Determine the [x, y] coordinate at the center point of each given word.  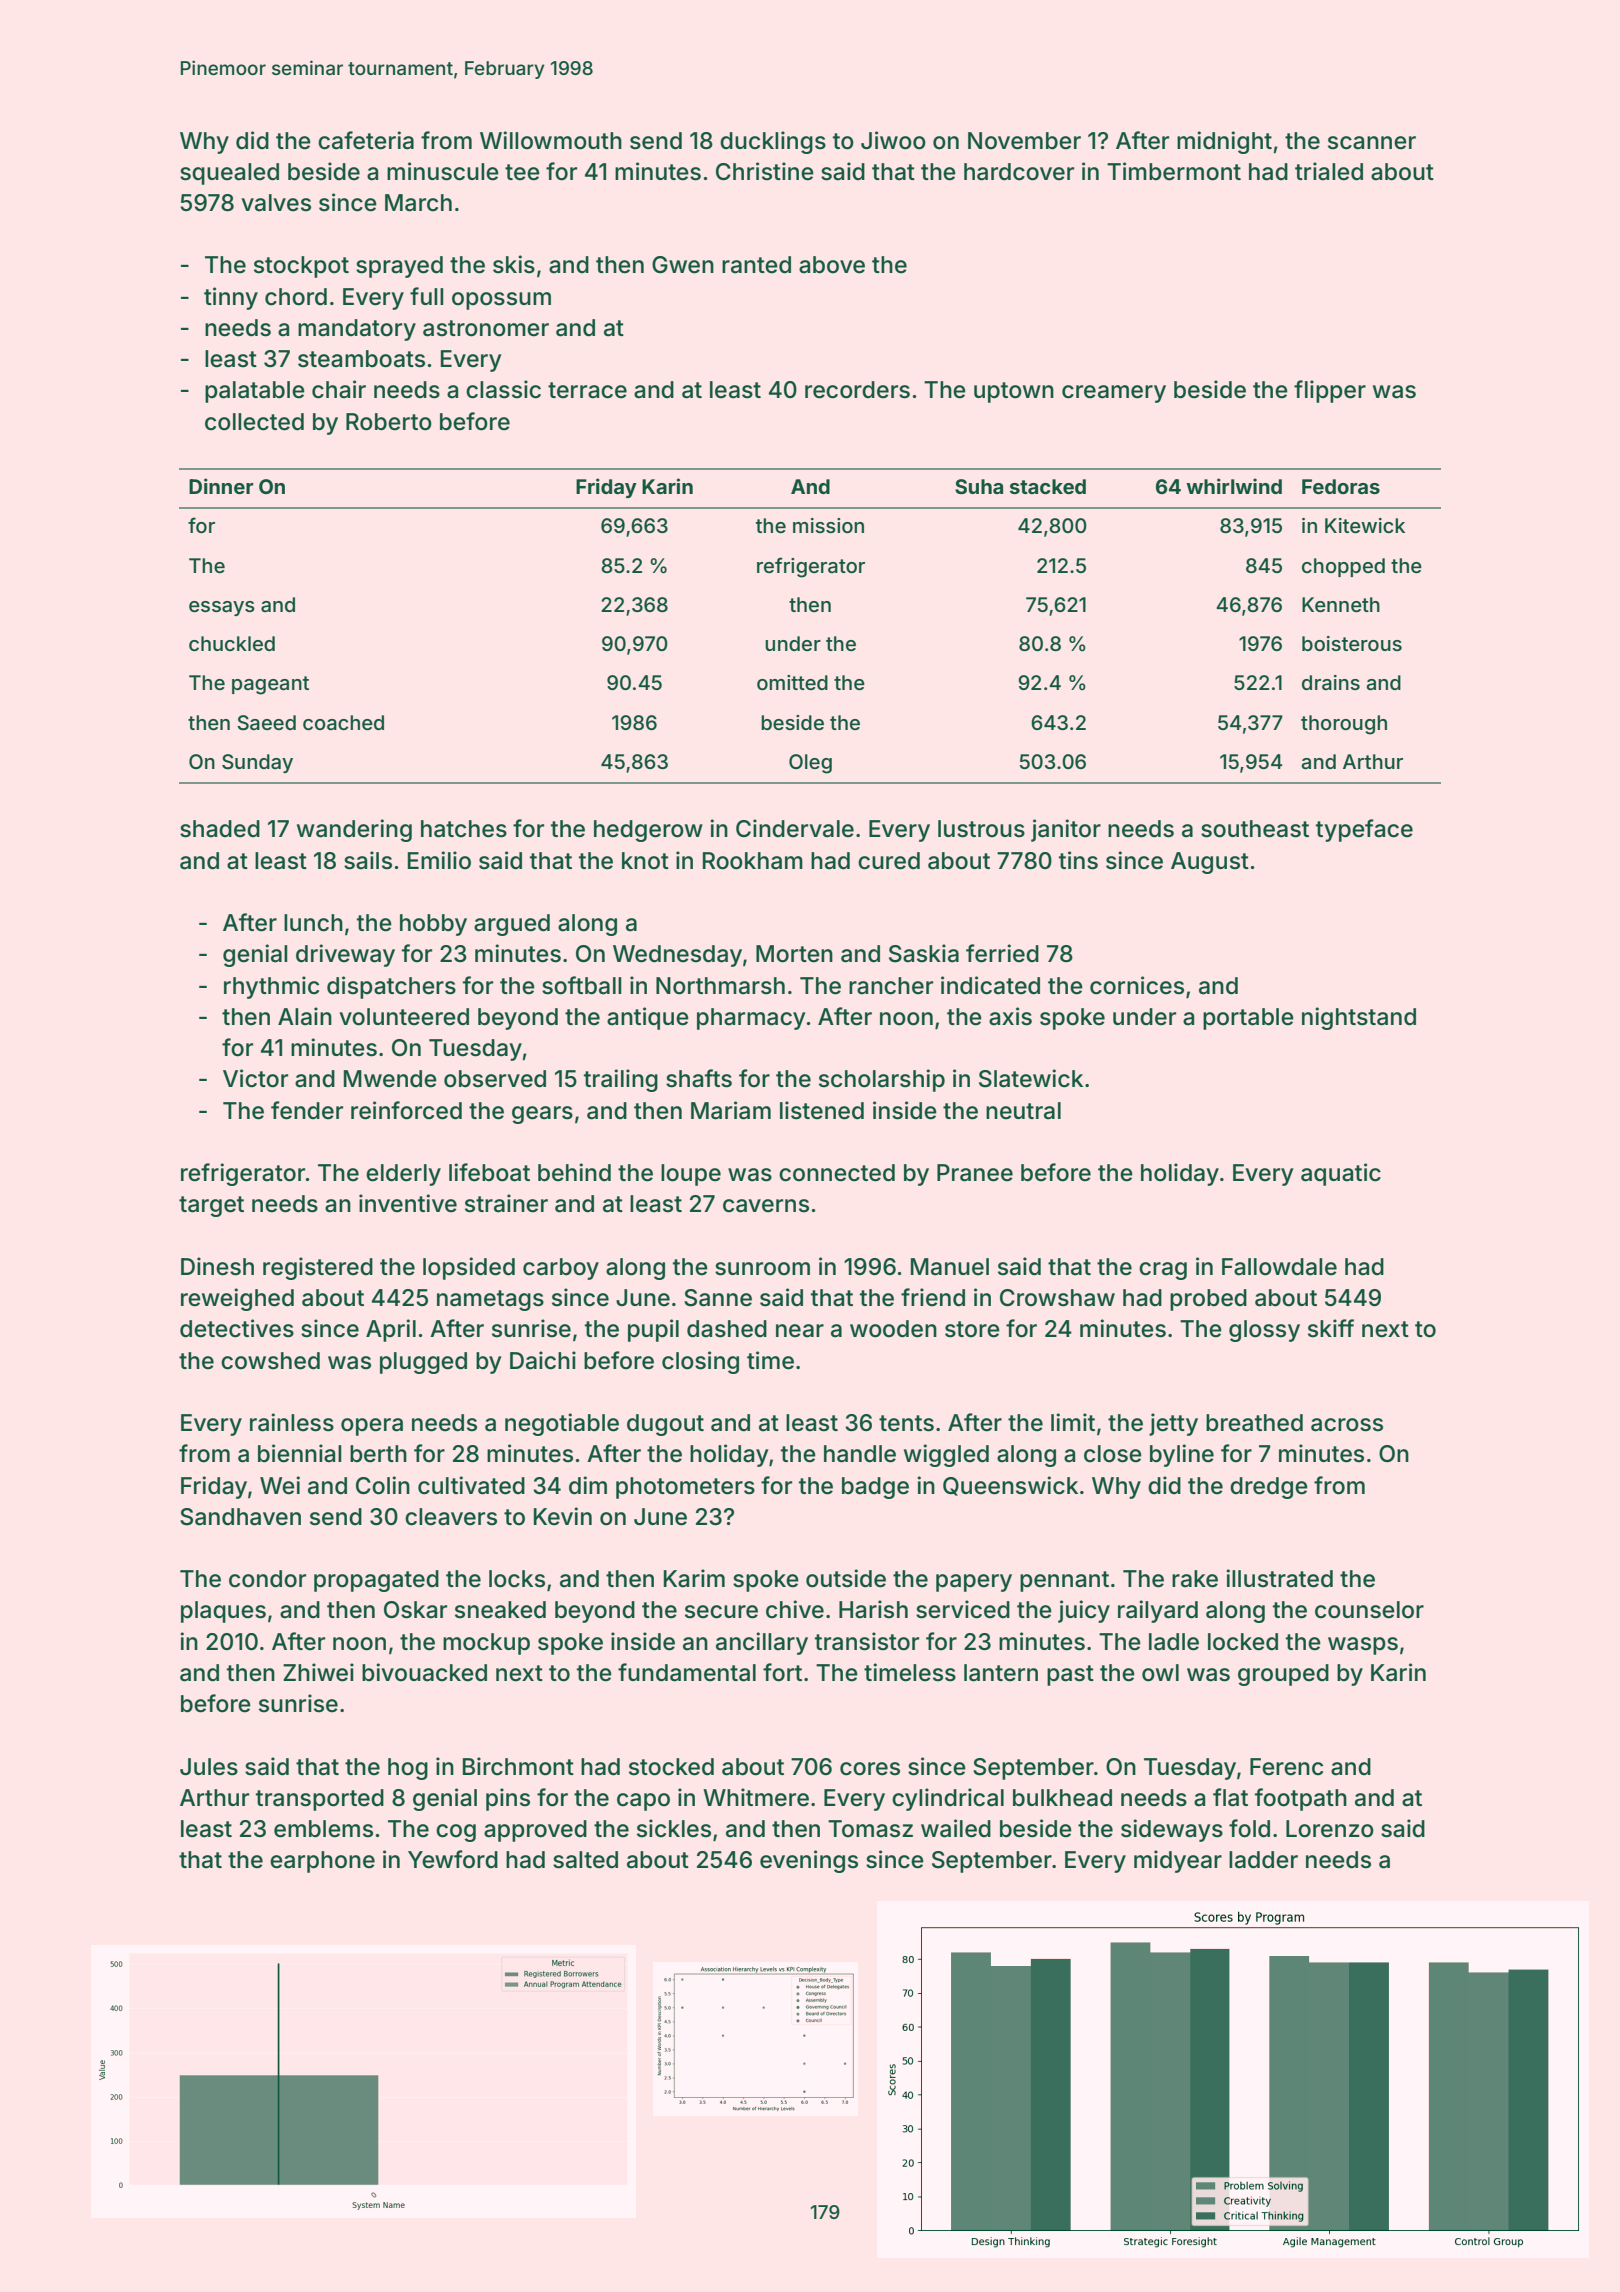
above [832, 265]
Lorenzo [1330, 1829]
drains [1331, 682]
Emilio [439, 860]
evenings [809, 1861]
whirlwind [1234, 486]
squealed [229, 174]
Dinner [221, 486]
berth [378, 1454]
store [972, 1329]
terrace [587, 390]
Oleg [810, 764]
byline [1182, 1455]
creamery [1114, 394]
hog [408, 1769]
